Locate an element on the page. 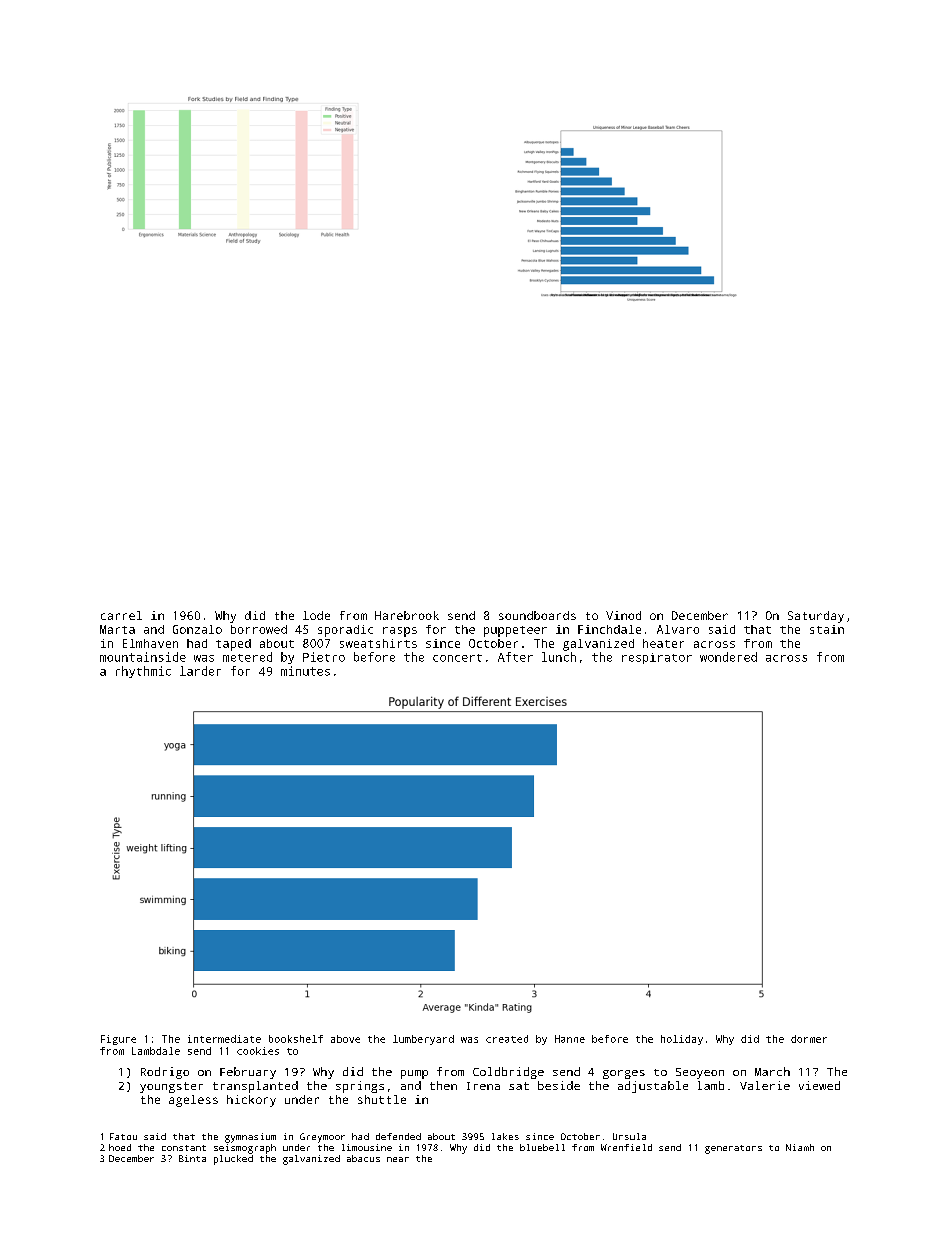 This page has height=1233, width=952. wondered is located at coordinates (728, 657).
